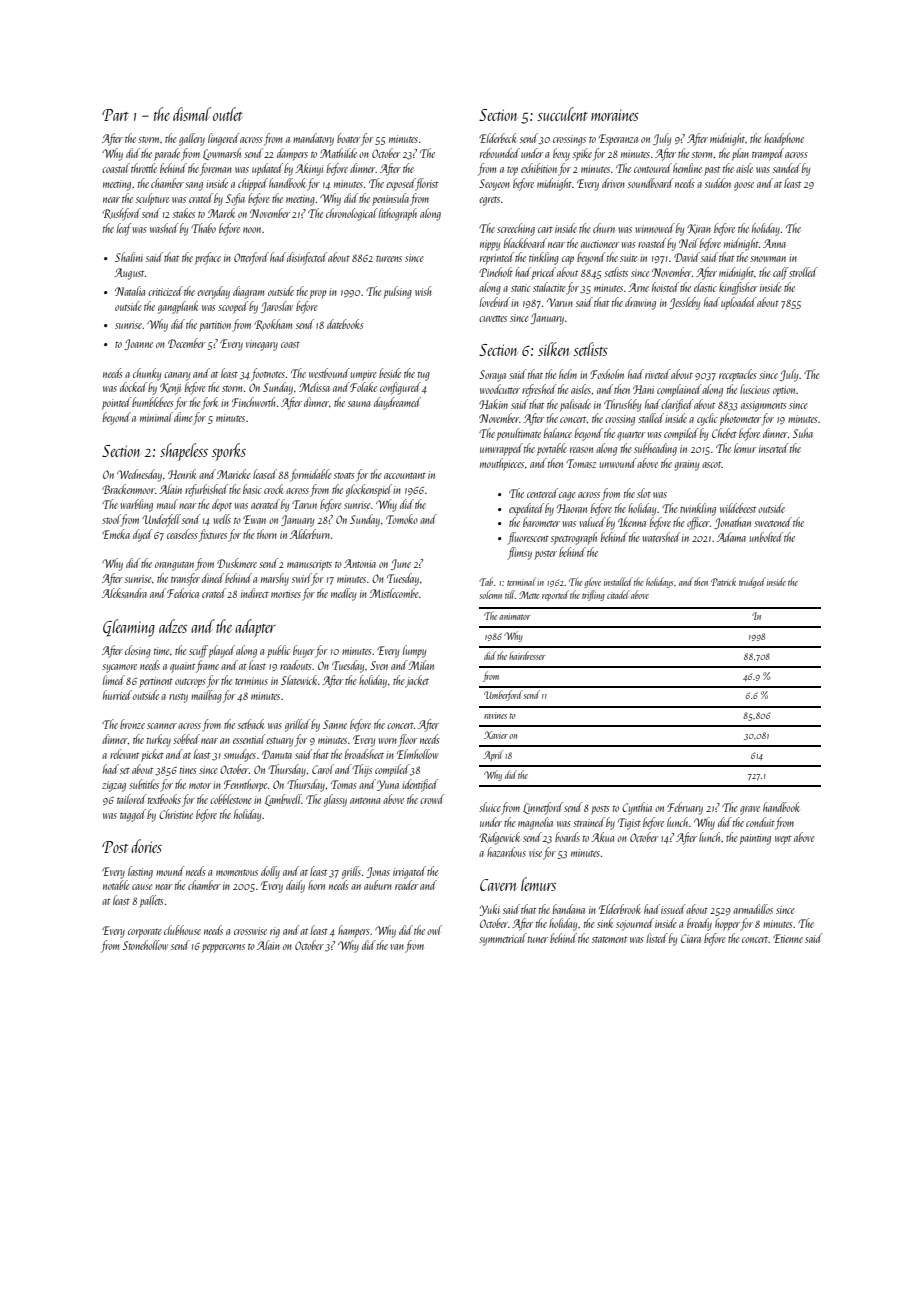 This page has width=924, height=1308. I want to click on Emeka, so click(116, 534).
